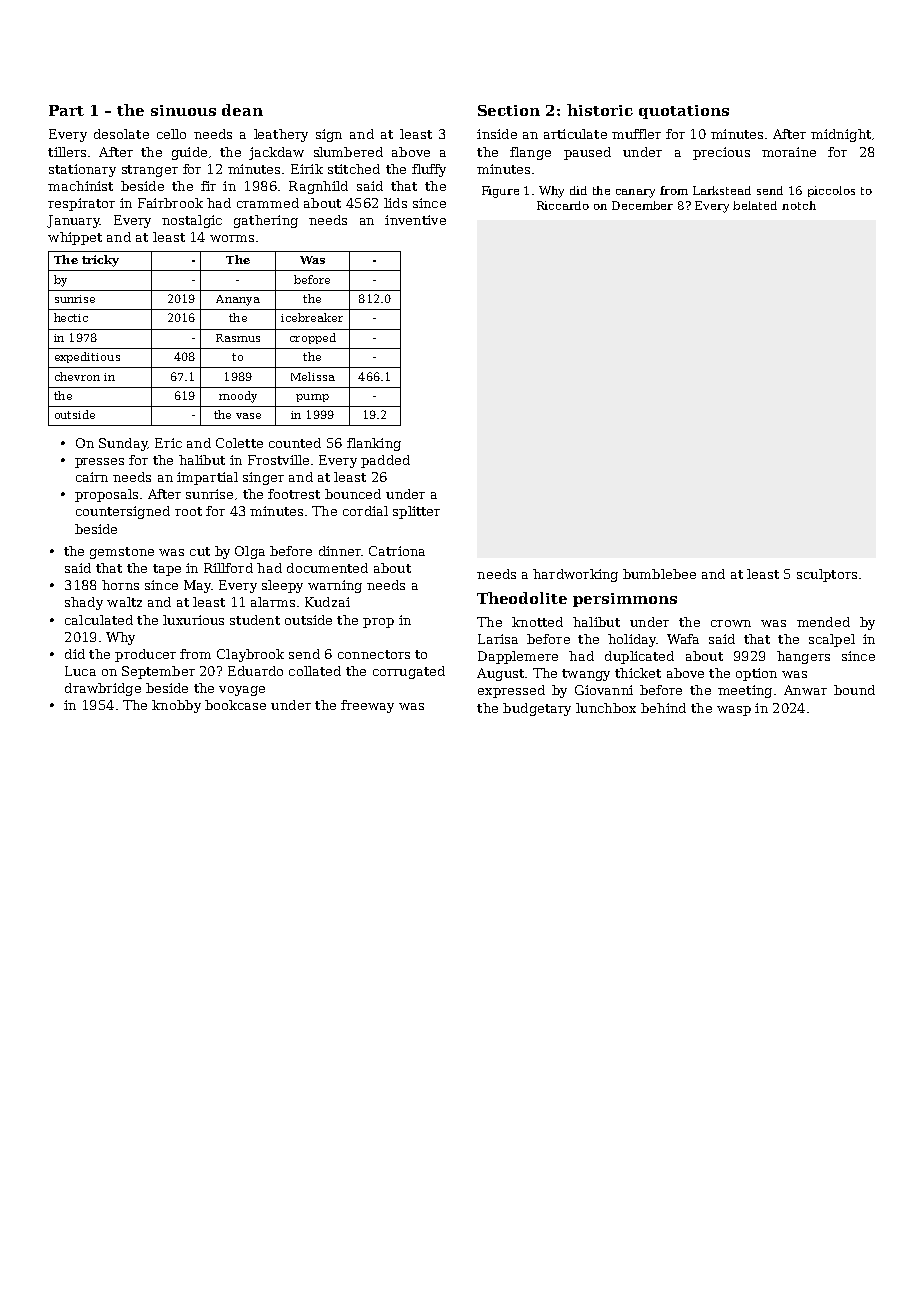  I want to click on Eduardo, so click(255, 671).
